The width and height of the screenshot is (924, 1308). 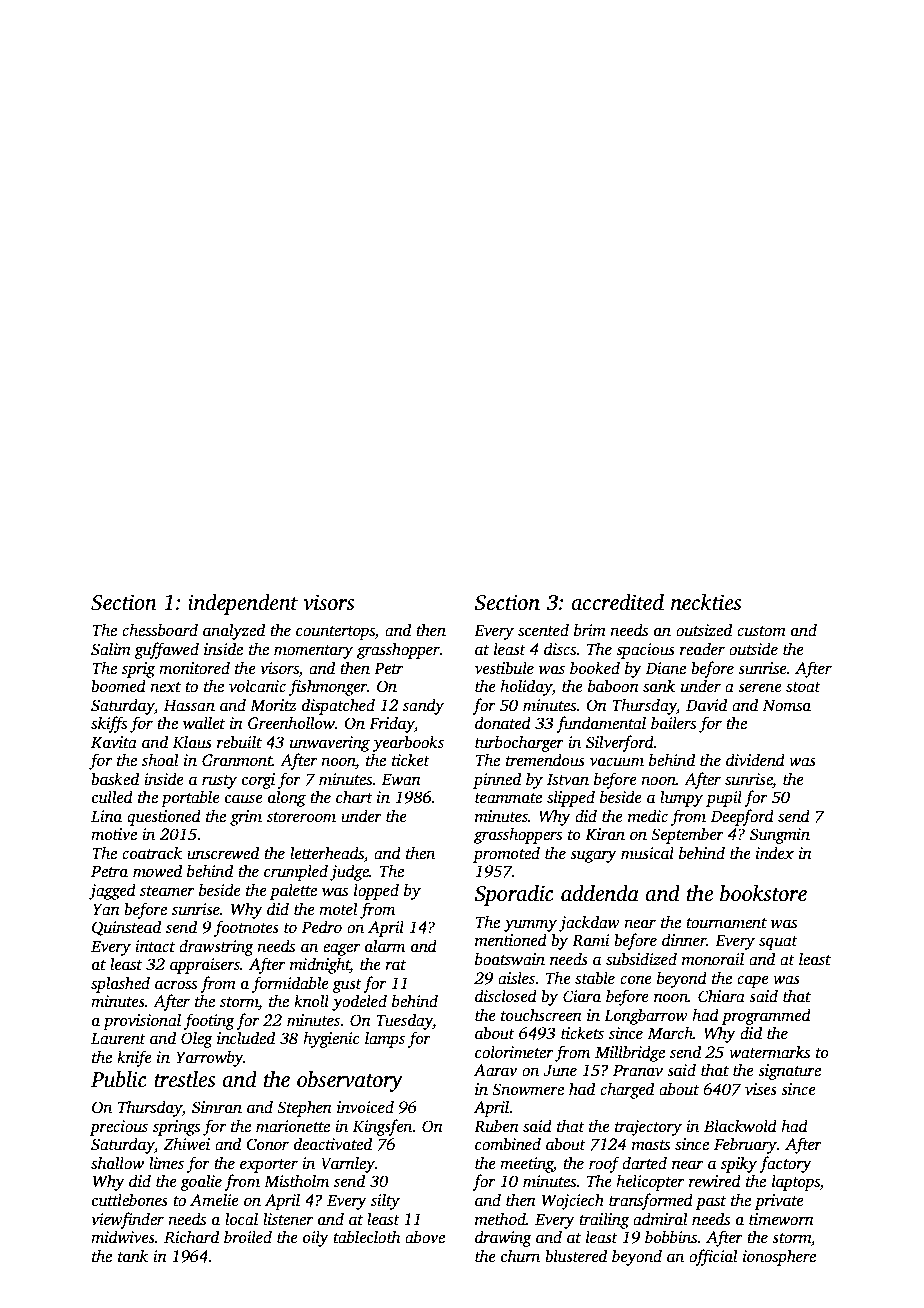 What do you see at coordinates (659, 686) in the screenshot?
I see `sank` at bounding box center [659, 686].
